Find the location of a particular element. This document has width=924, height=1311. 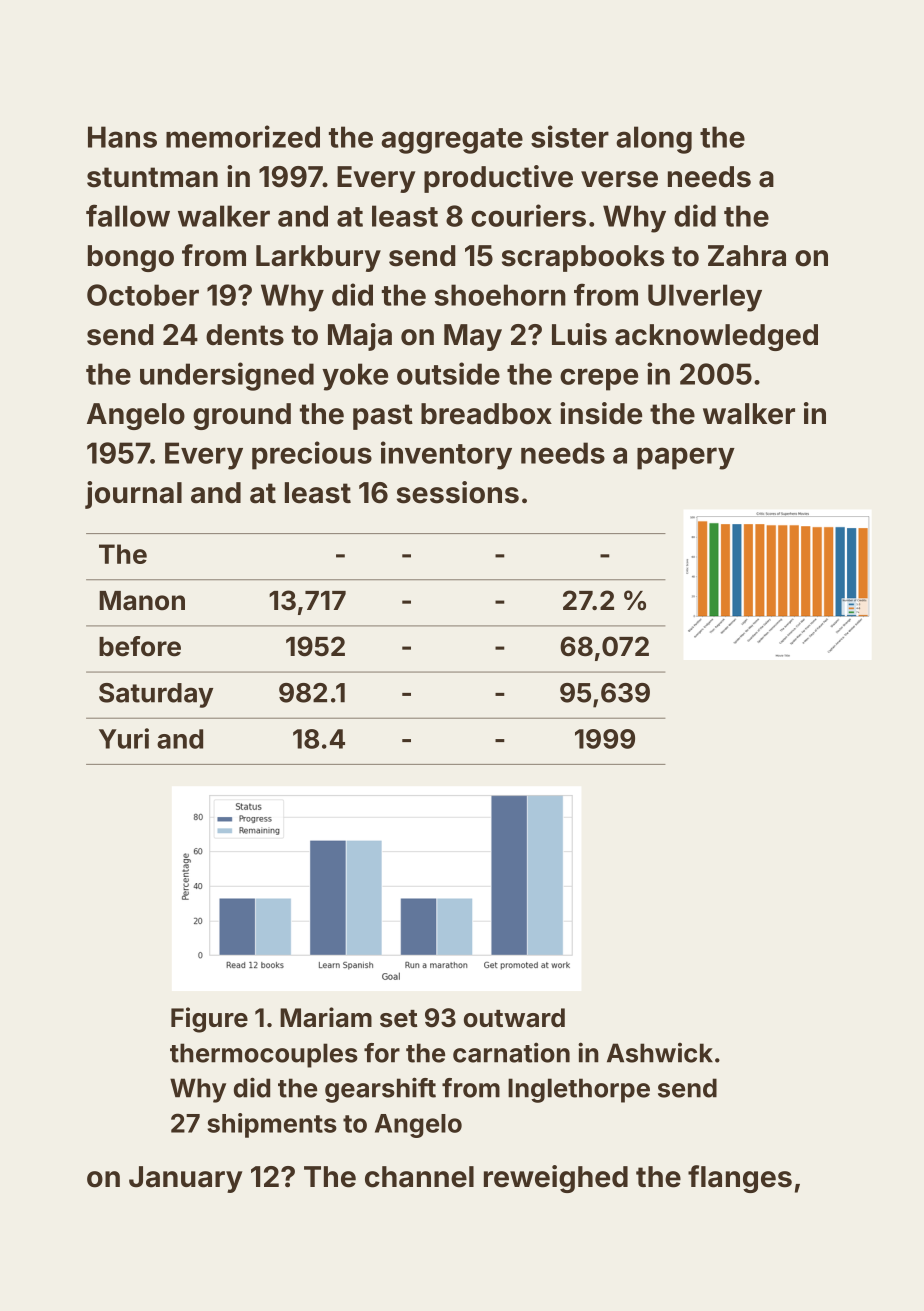

reweighed is located at coordinates (556, 1179).
